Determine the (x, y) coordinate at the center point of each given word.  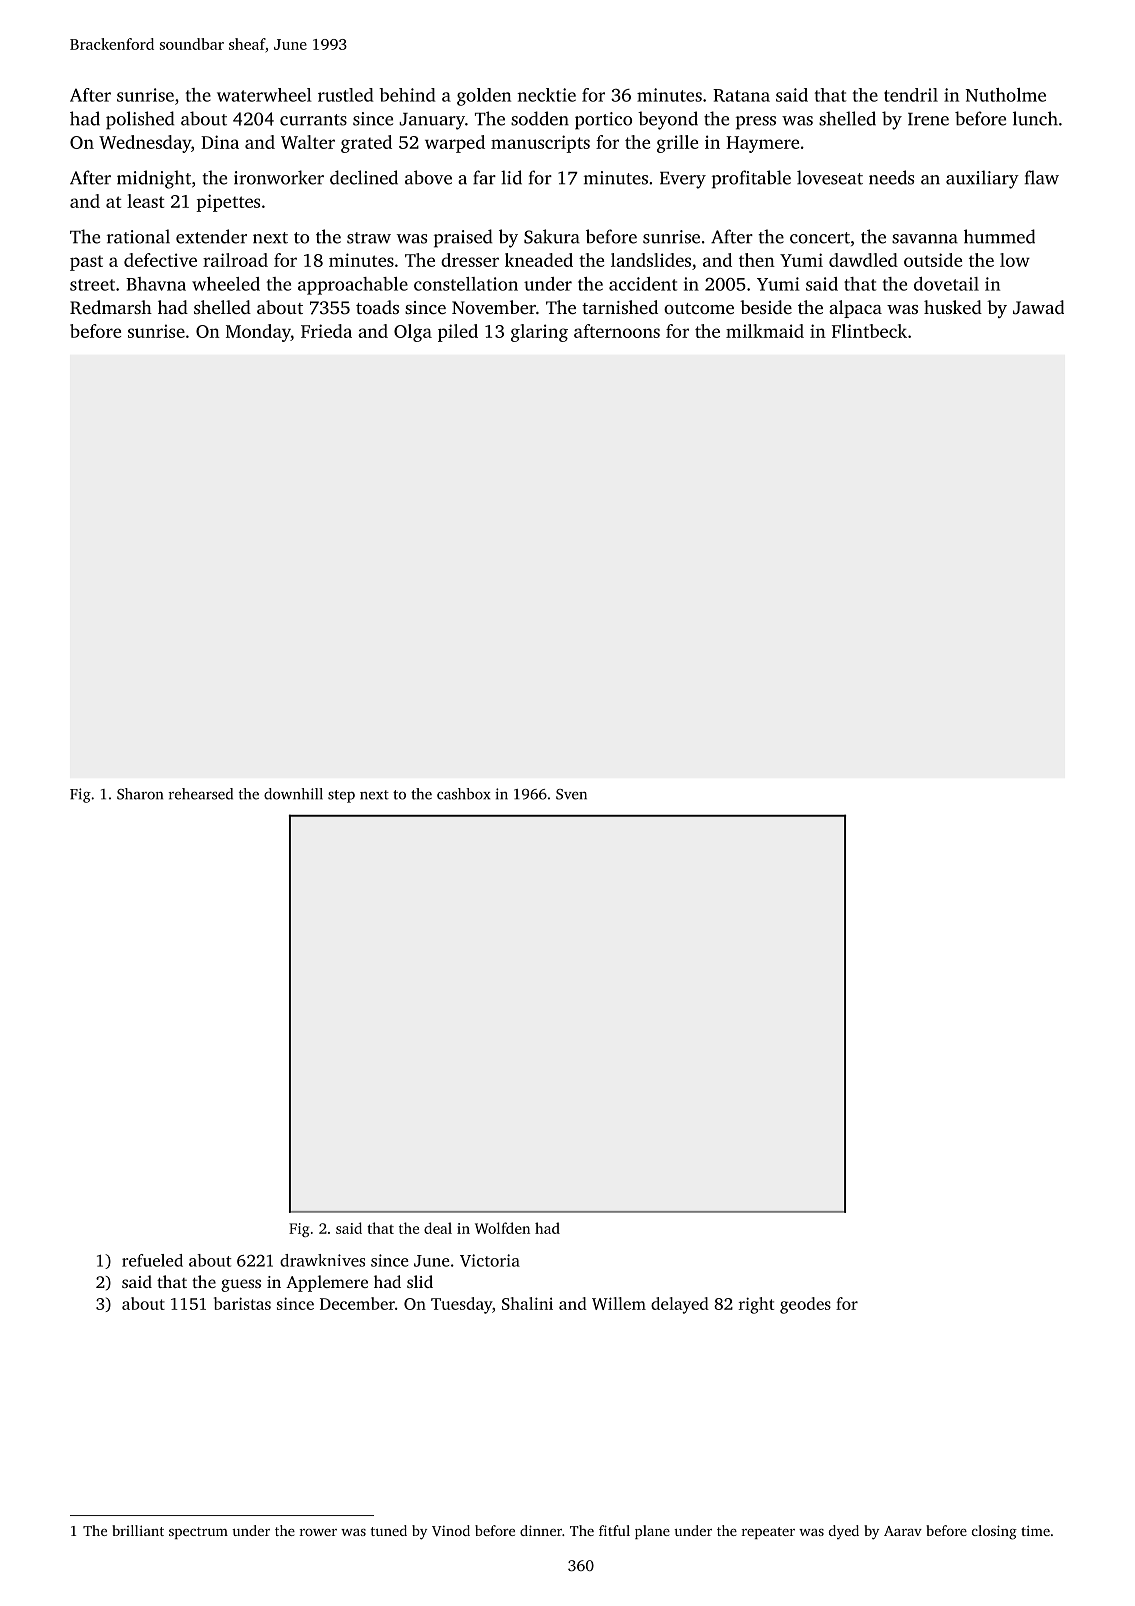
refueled (152, 1260)
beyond (668, 120)
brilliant (138, 1530)
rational (138, 236)
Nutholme (1006, 95)
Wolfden (502, 1228)
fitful (614, 1530)
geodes (805, 1305)
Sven (571, 794)
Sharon (140, 794)
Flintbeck (869, 331)
